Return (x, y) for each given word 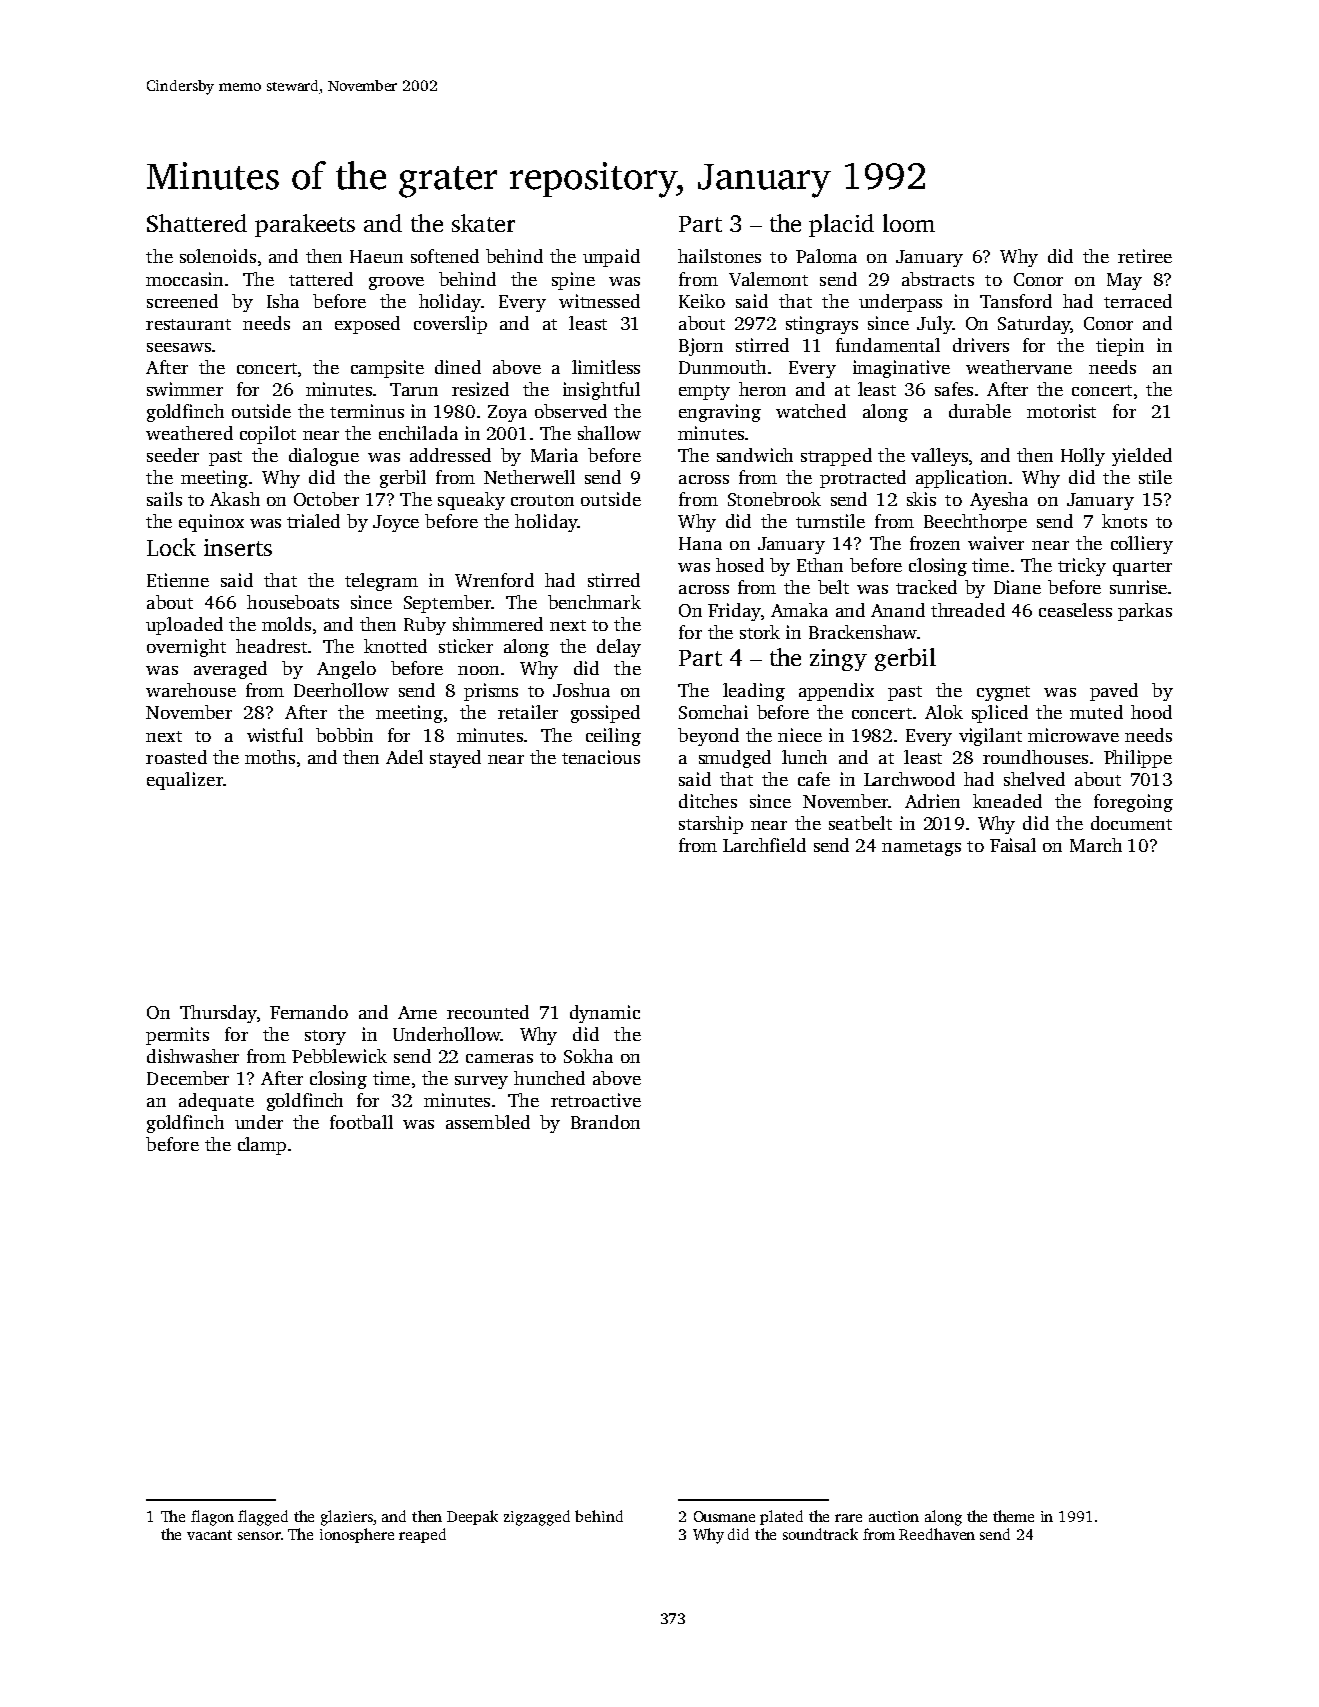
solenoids (218, 256)
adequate (216, 1102)
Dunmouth (722, 367)
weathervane (1019, 367)
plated (781, 1517)
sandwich (755, 455)
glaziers (347, 1518)
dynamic (605, 1014)
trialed (313, 521)
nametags (921, 848)
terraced (1138, 301)
